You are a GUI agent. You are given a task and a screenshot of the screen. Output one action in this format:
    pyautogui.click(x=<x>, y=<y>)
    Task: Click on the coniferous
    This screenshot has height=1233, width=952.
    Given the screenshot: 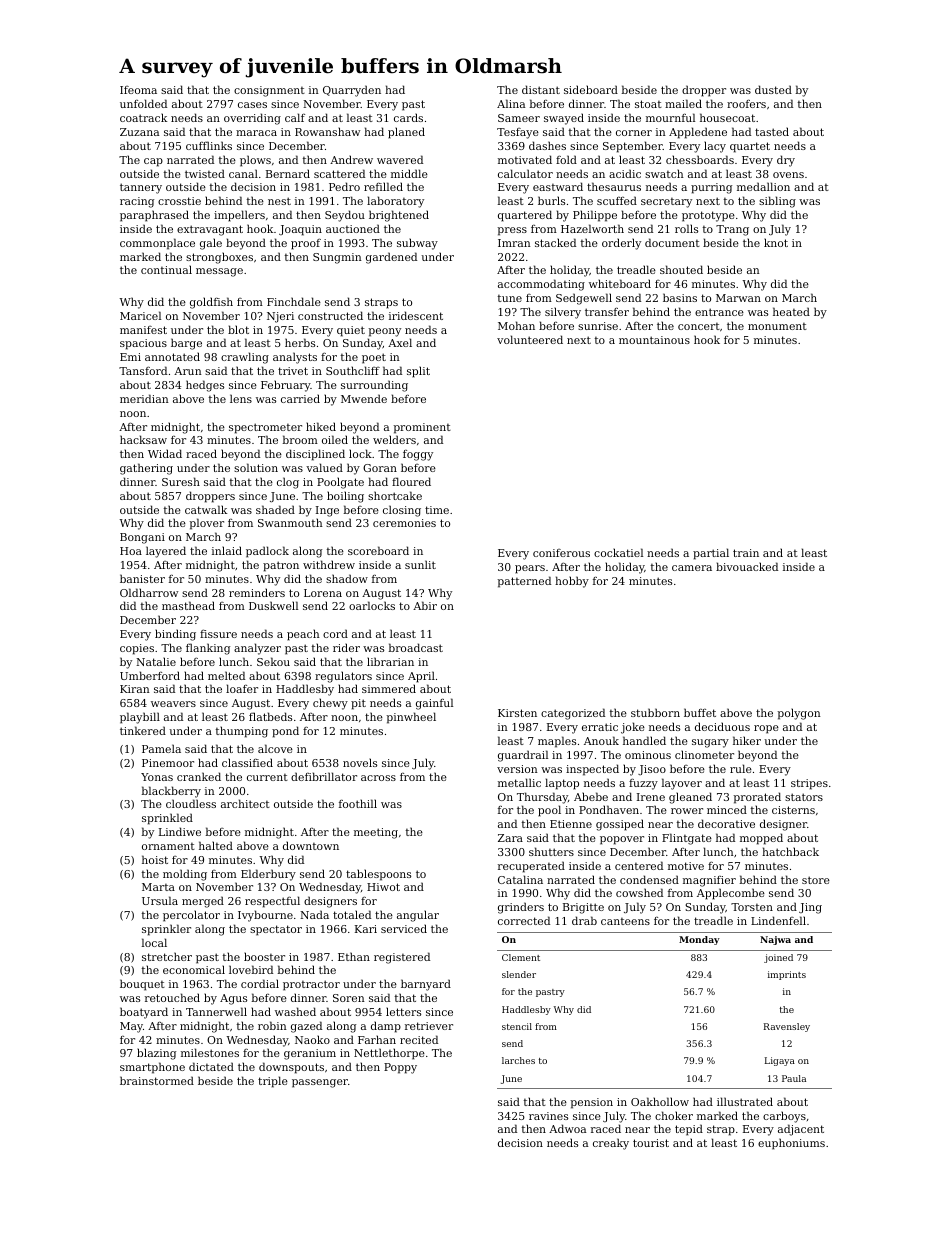 What is the action you would take?
    pyautogui.click(x=561, y=553)
